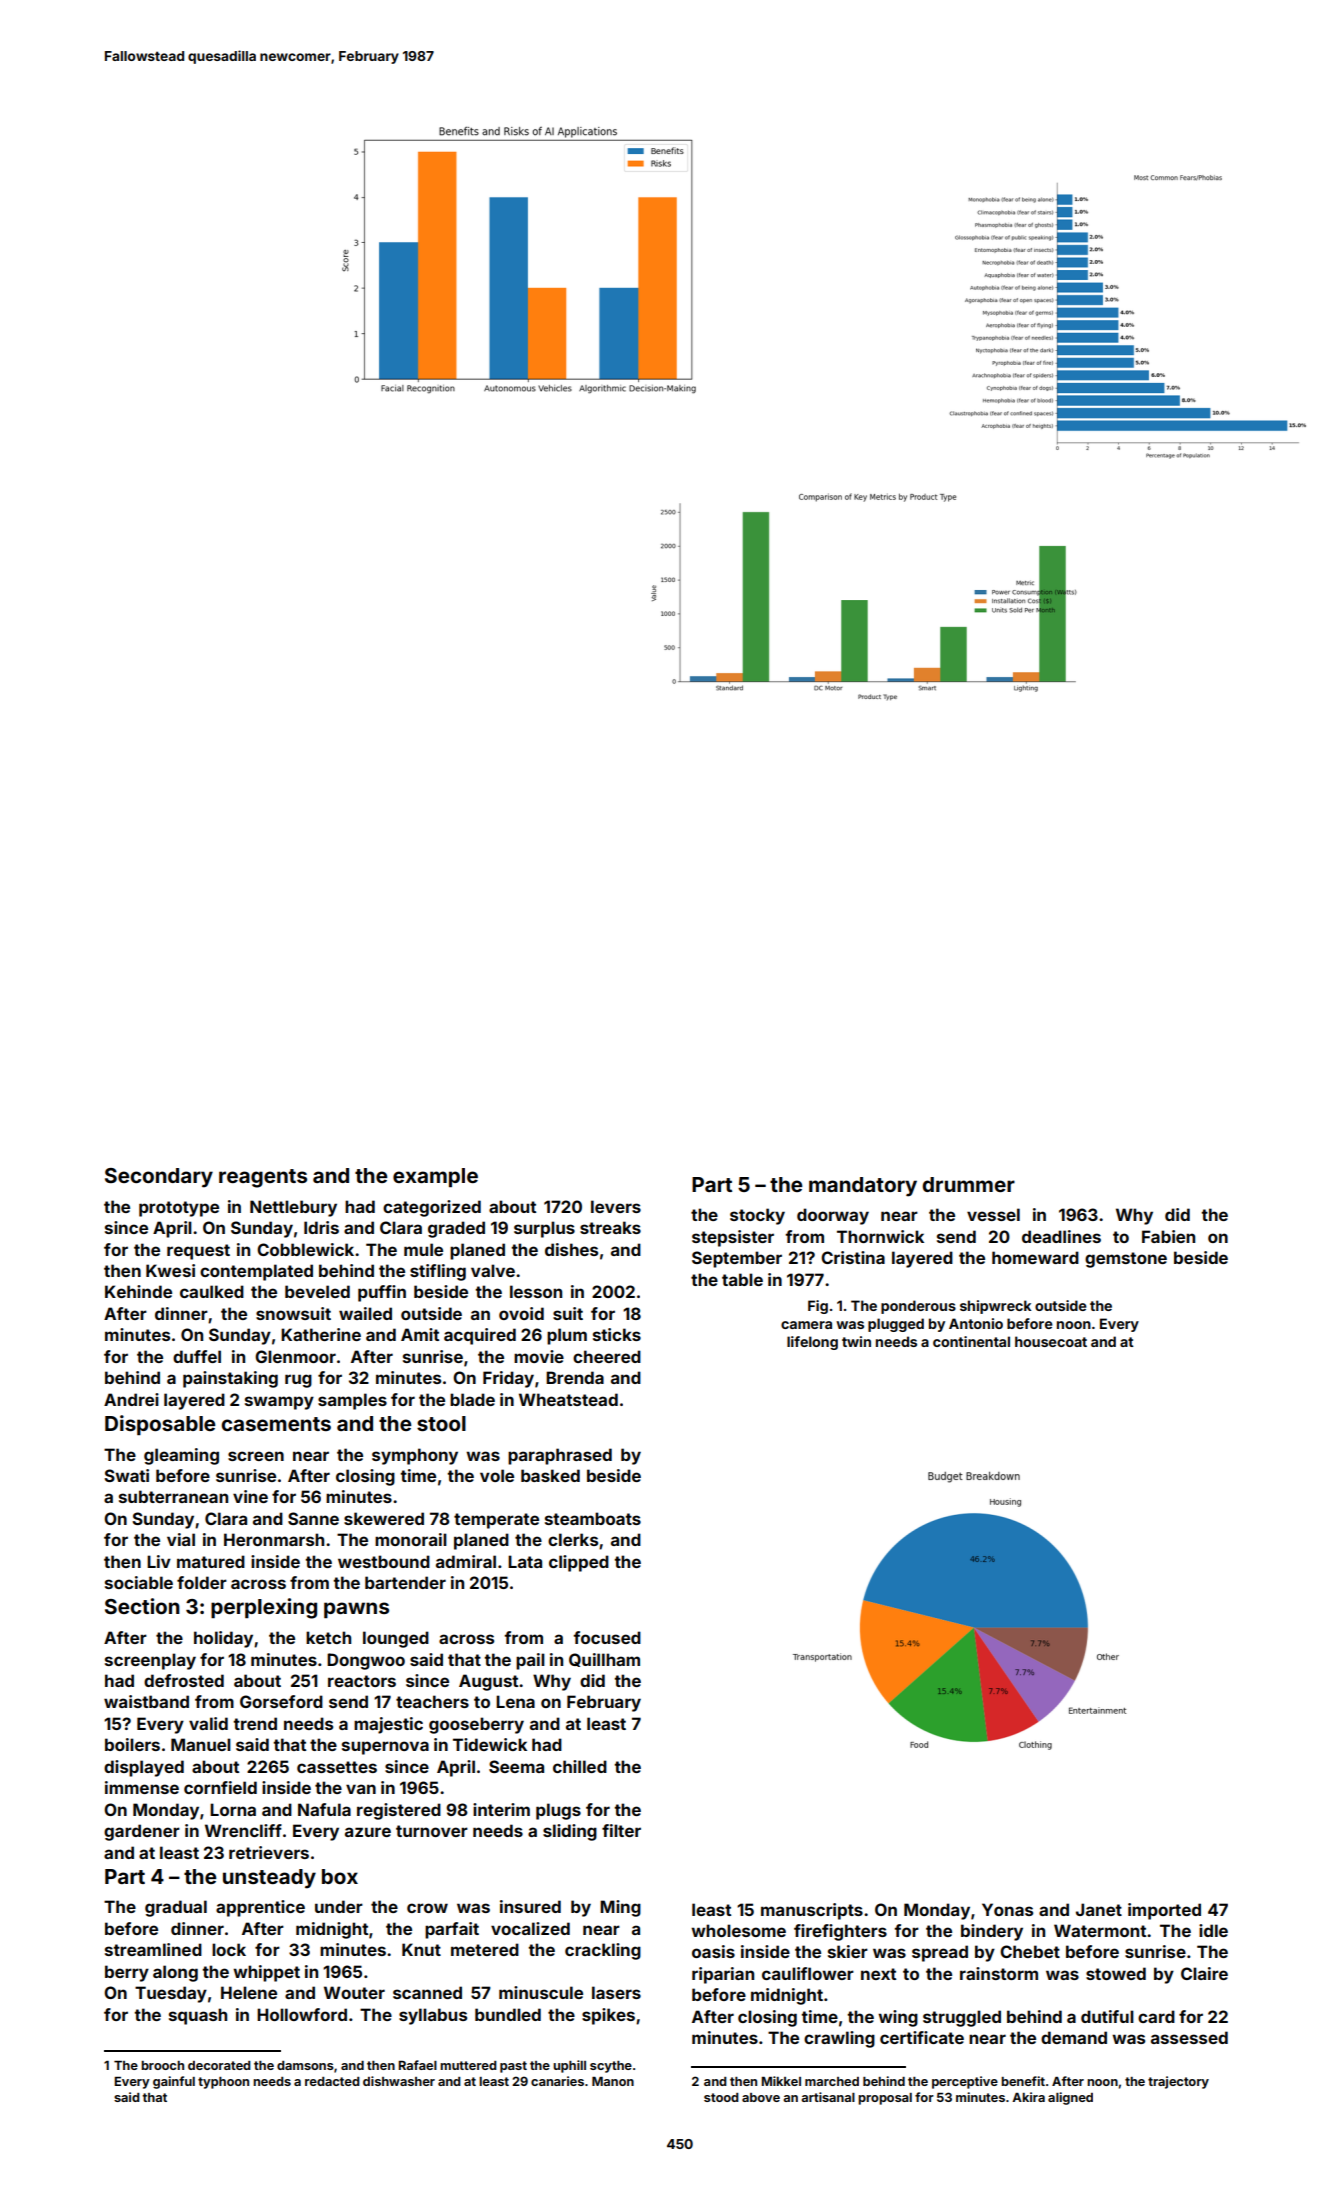 The image size is (1333, 2196). What do you see at coordinates (607, 1637) in the screenshot?
I see `focused` at bounding box center [607, 1637].
